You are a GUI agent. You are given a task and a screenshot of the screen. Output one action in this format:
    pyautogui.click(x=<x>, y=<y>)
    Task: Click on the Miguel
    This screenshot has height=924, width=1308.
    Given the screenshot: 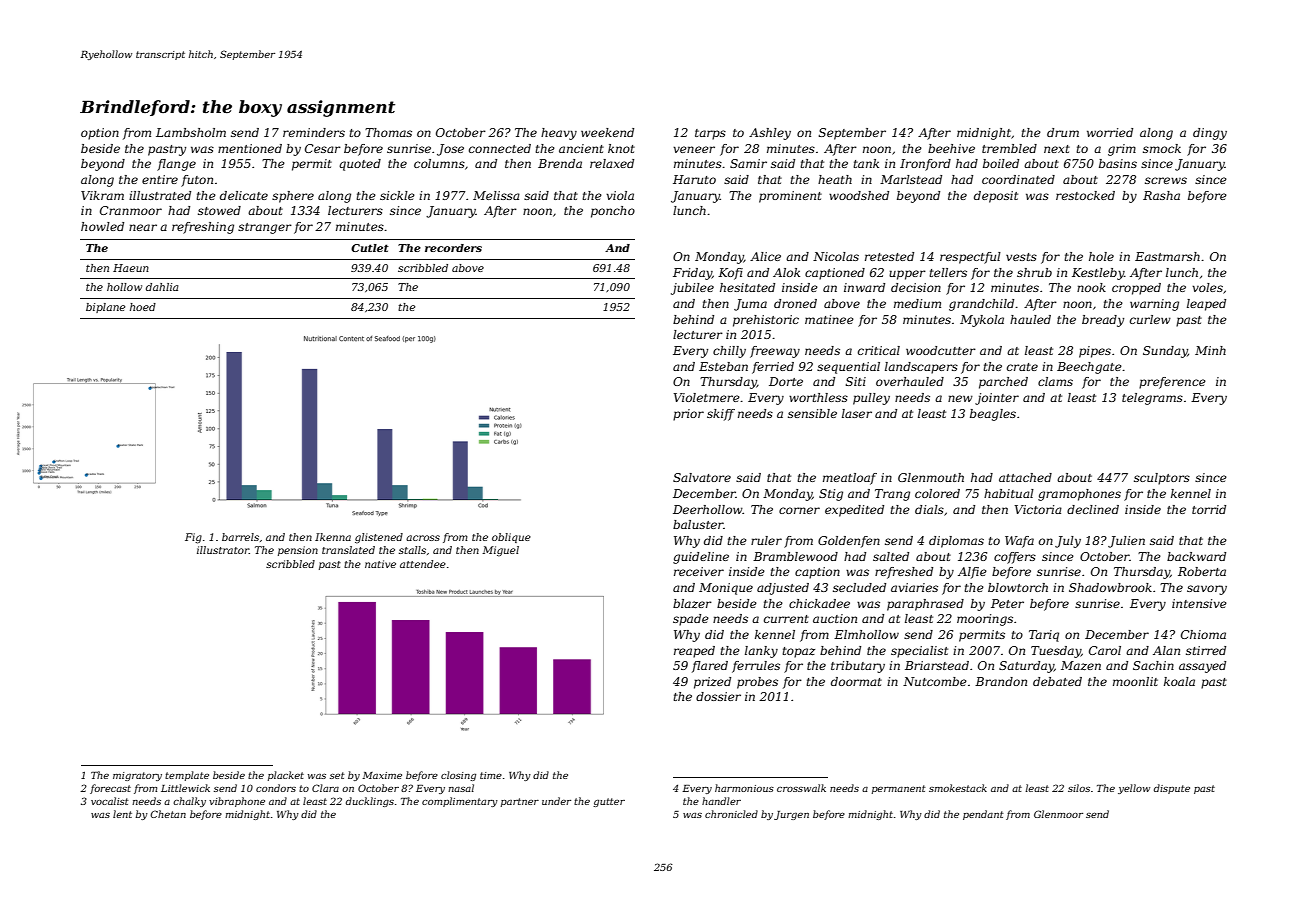 What is the action you would take?
    pyautogui.click(x=500, y=551)
